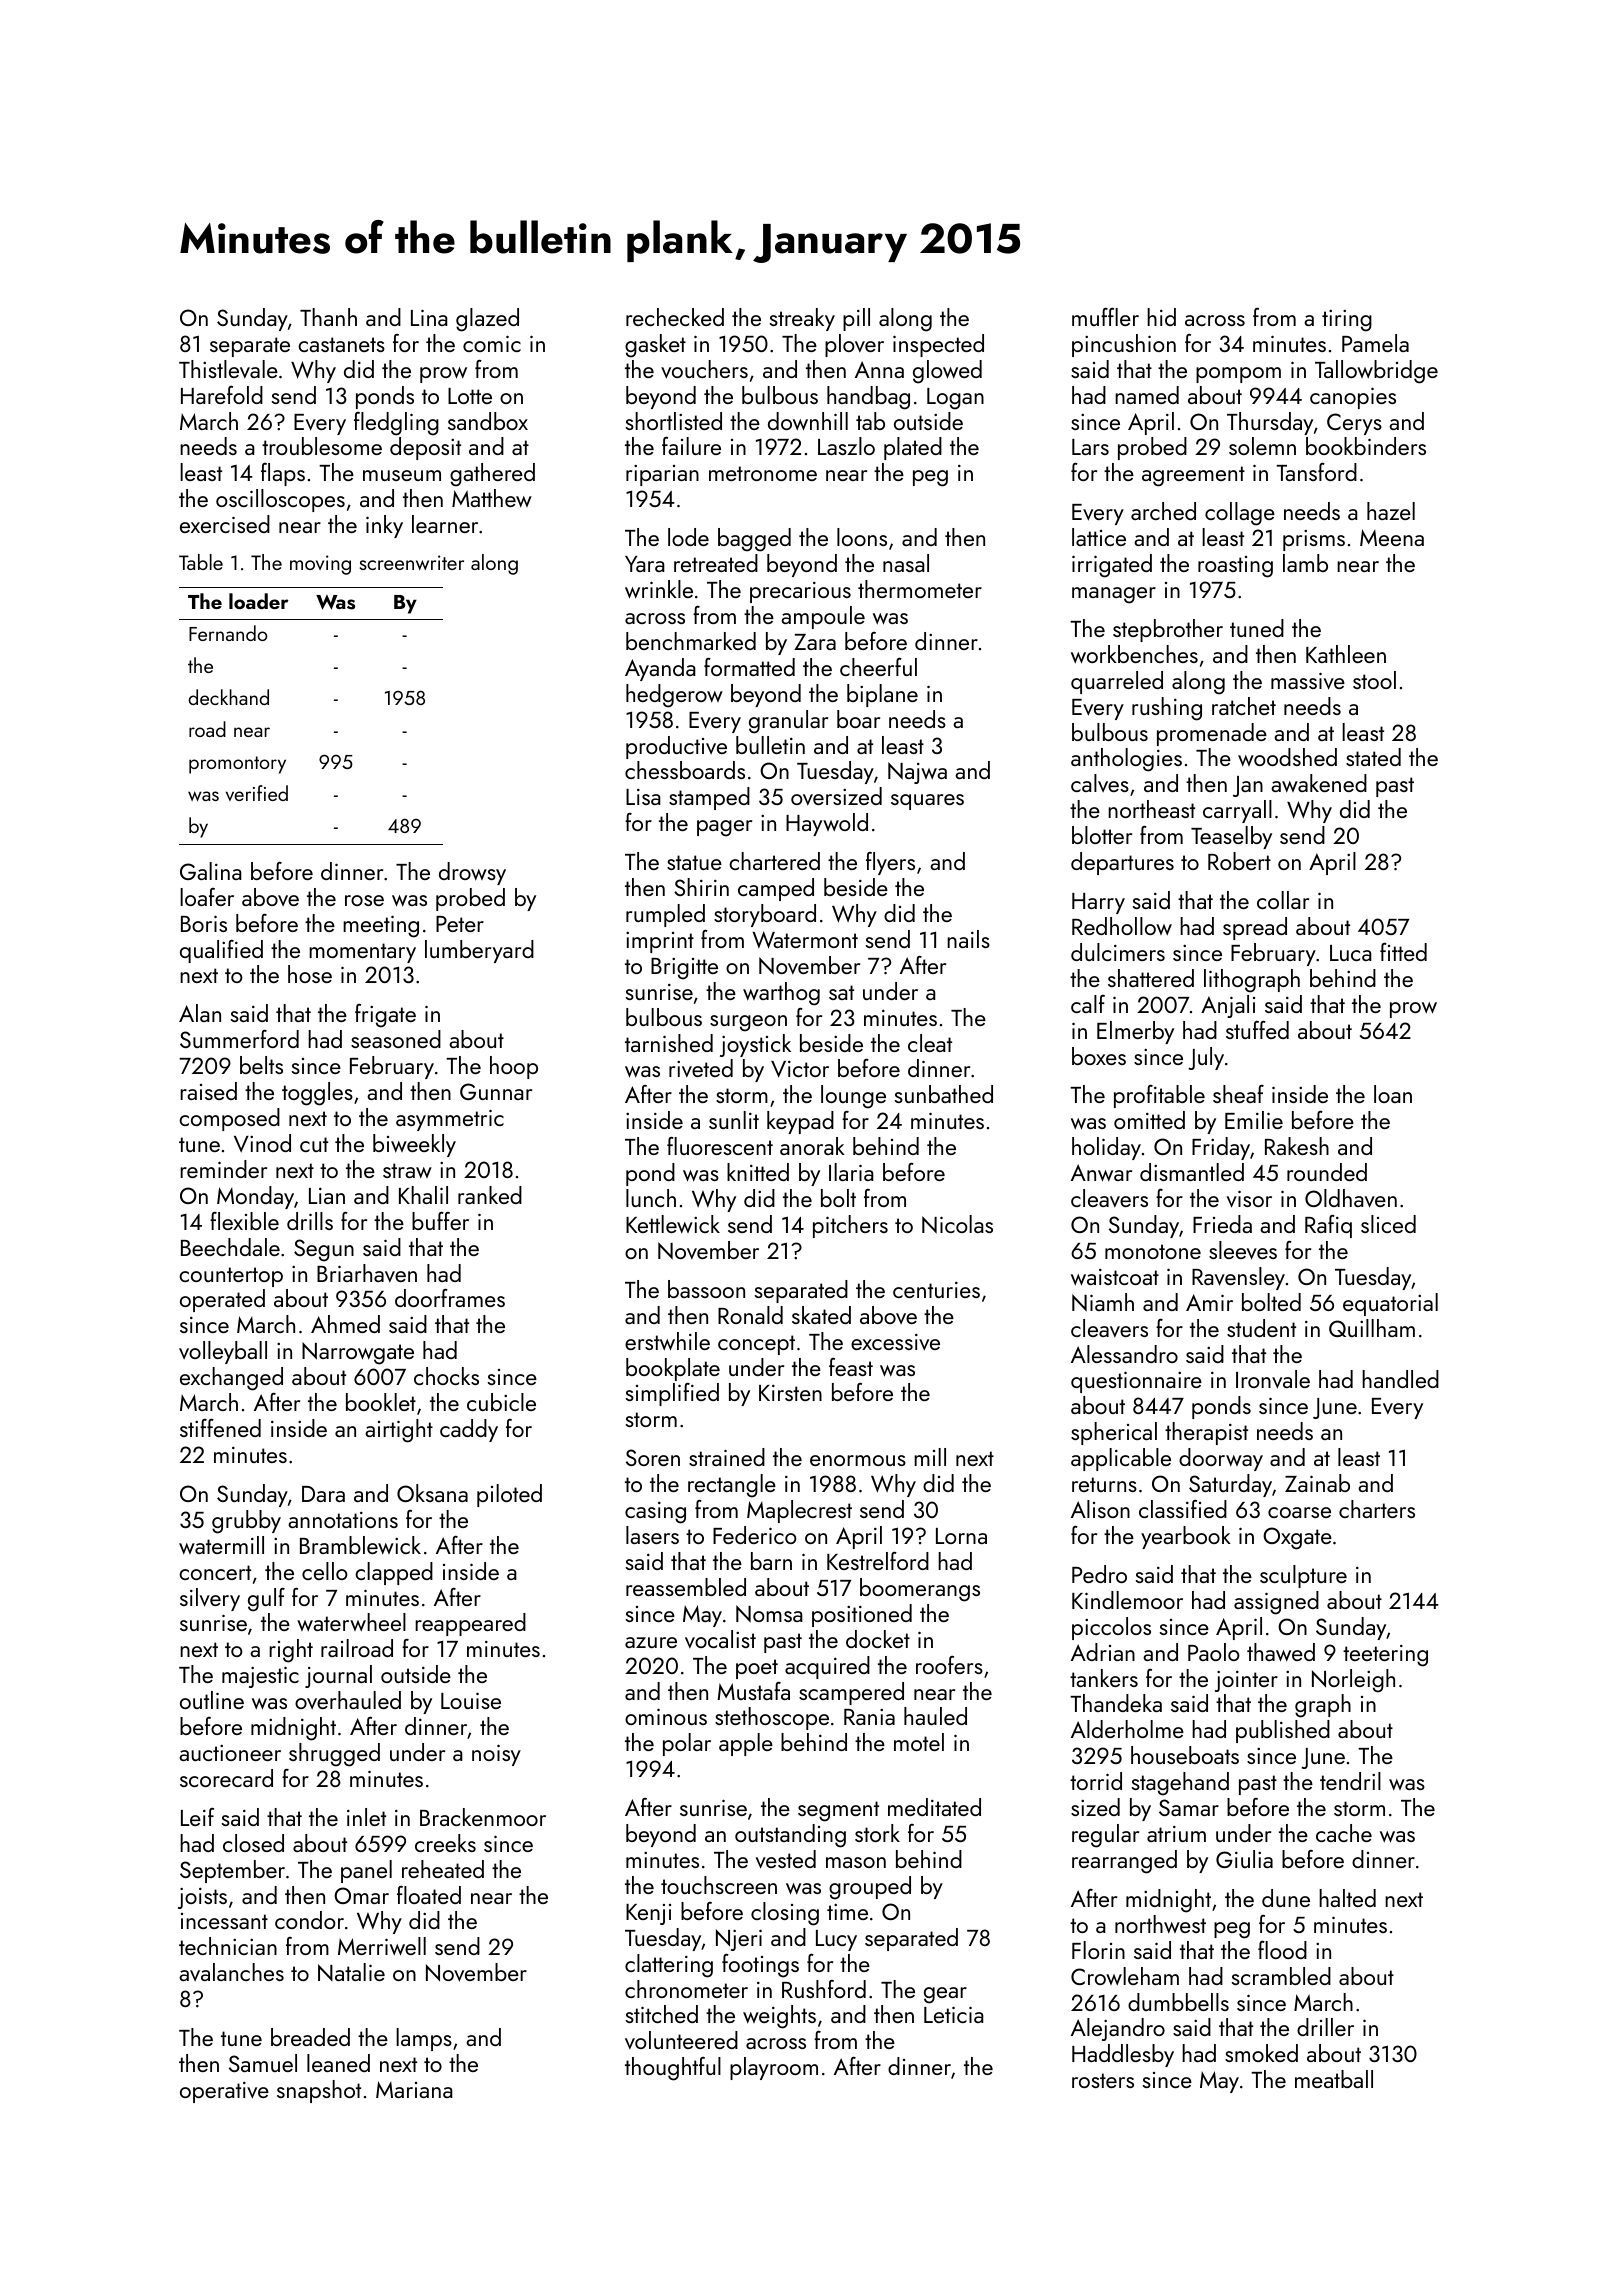  I want to click on tiring, so click(1347, 321).
